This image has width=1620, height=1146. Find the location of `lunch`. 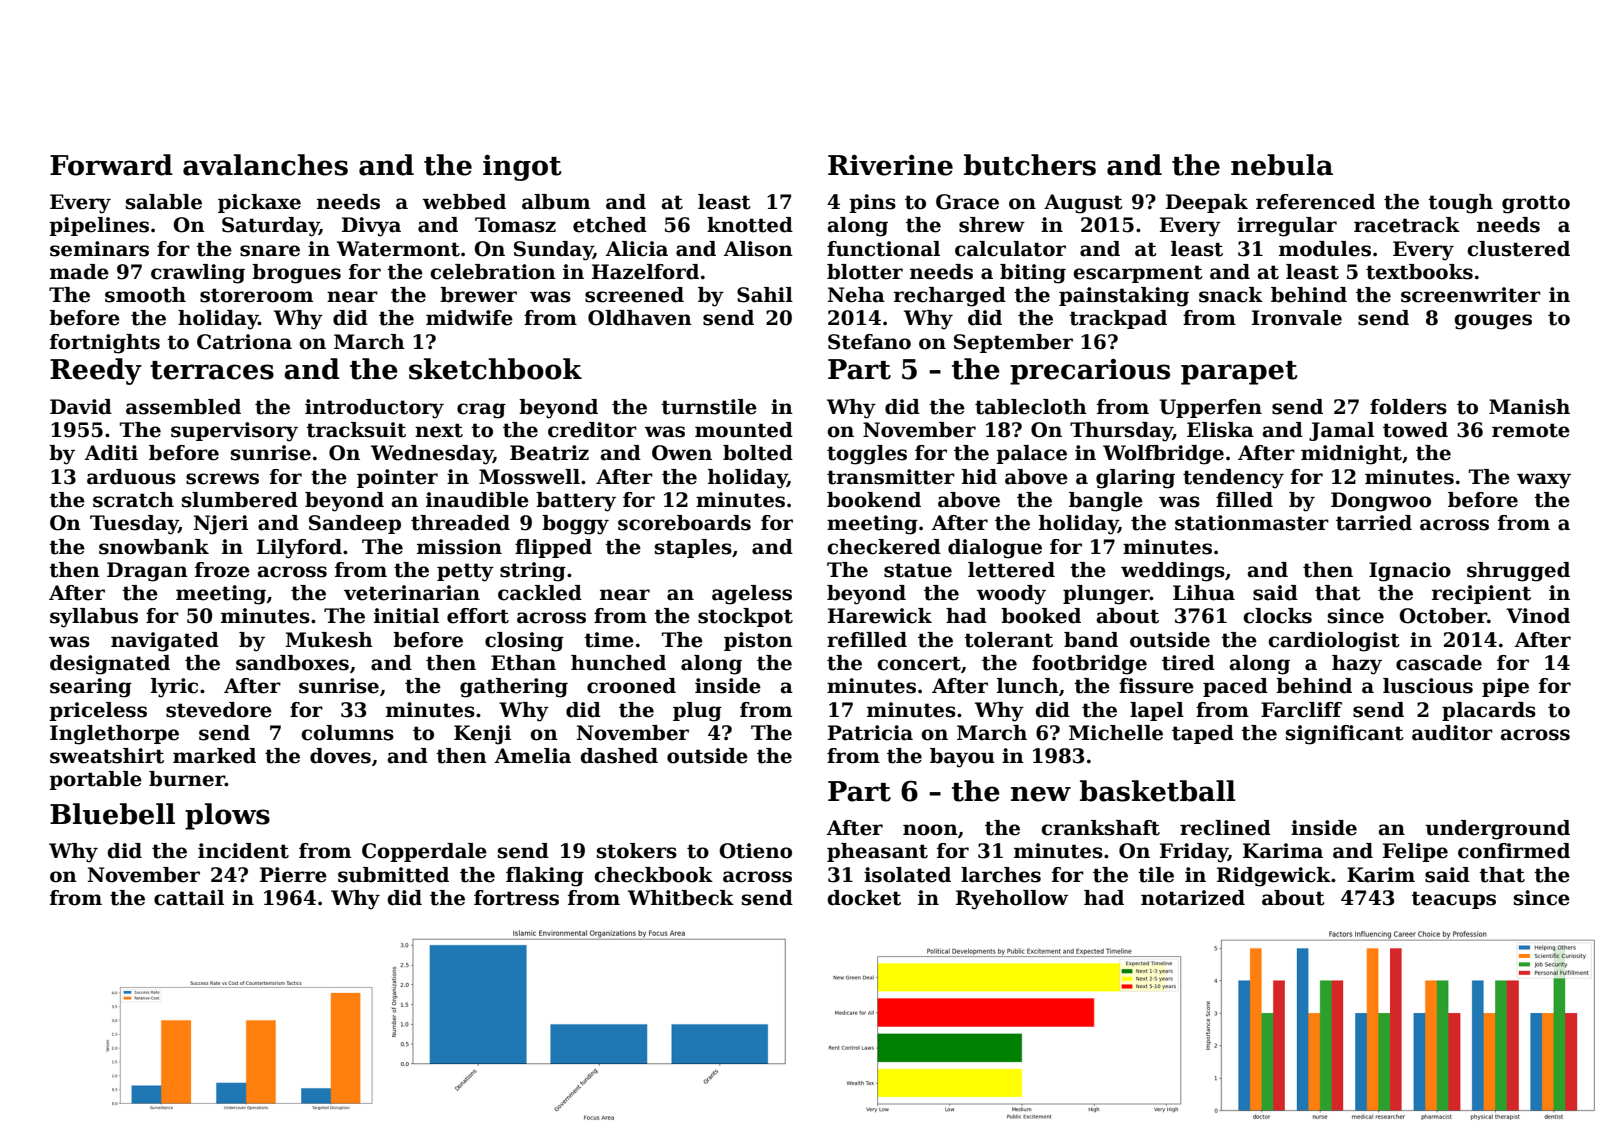

lunch is located at coordinates (1028, 686).
